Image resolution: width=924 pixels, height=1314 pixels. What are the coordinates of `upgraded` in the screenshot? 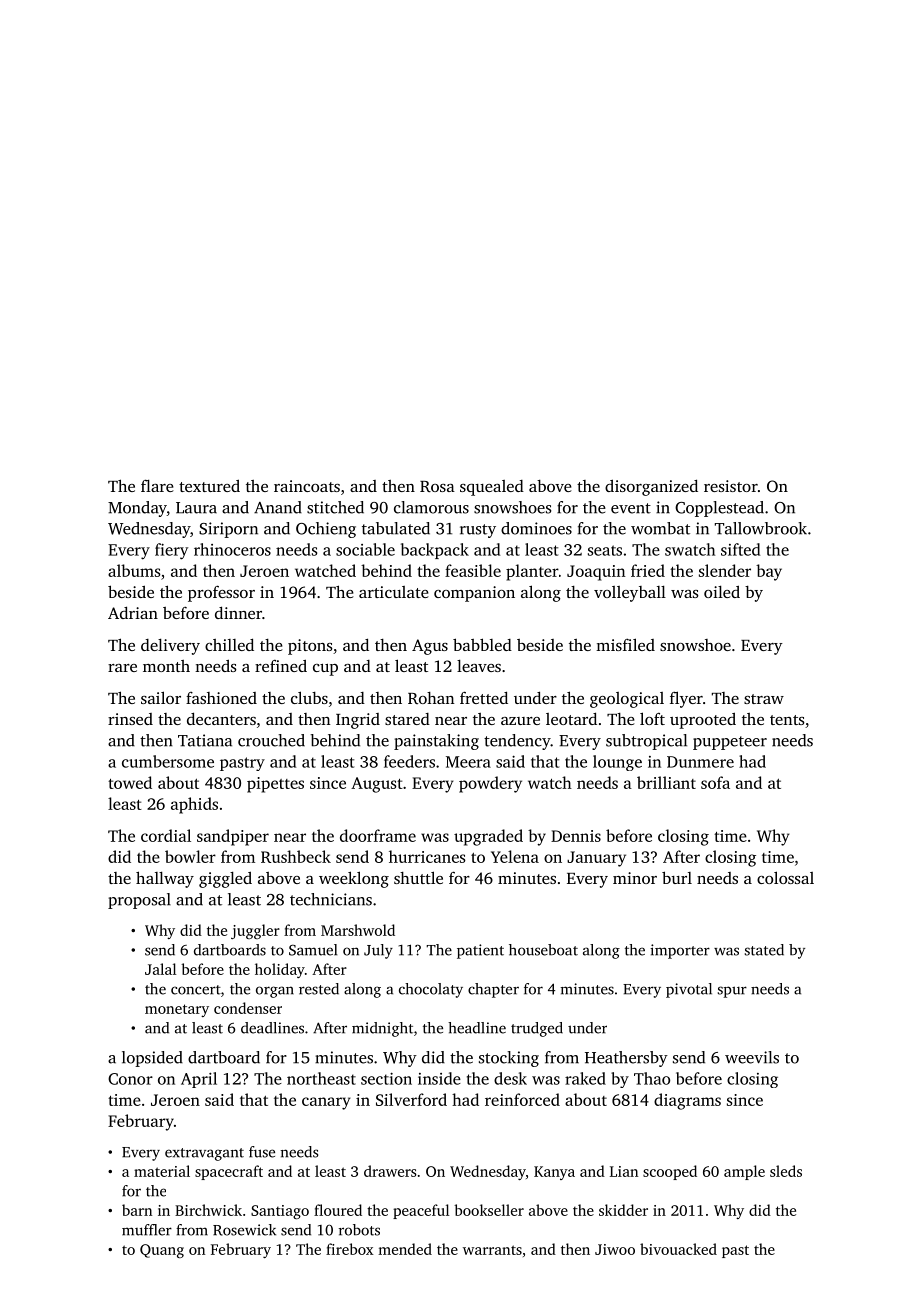 It's located at (488, 837).
